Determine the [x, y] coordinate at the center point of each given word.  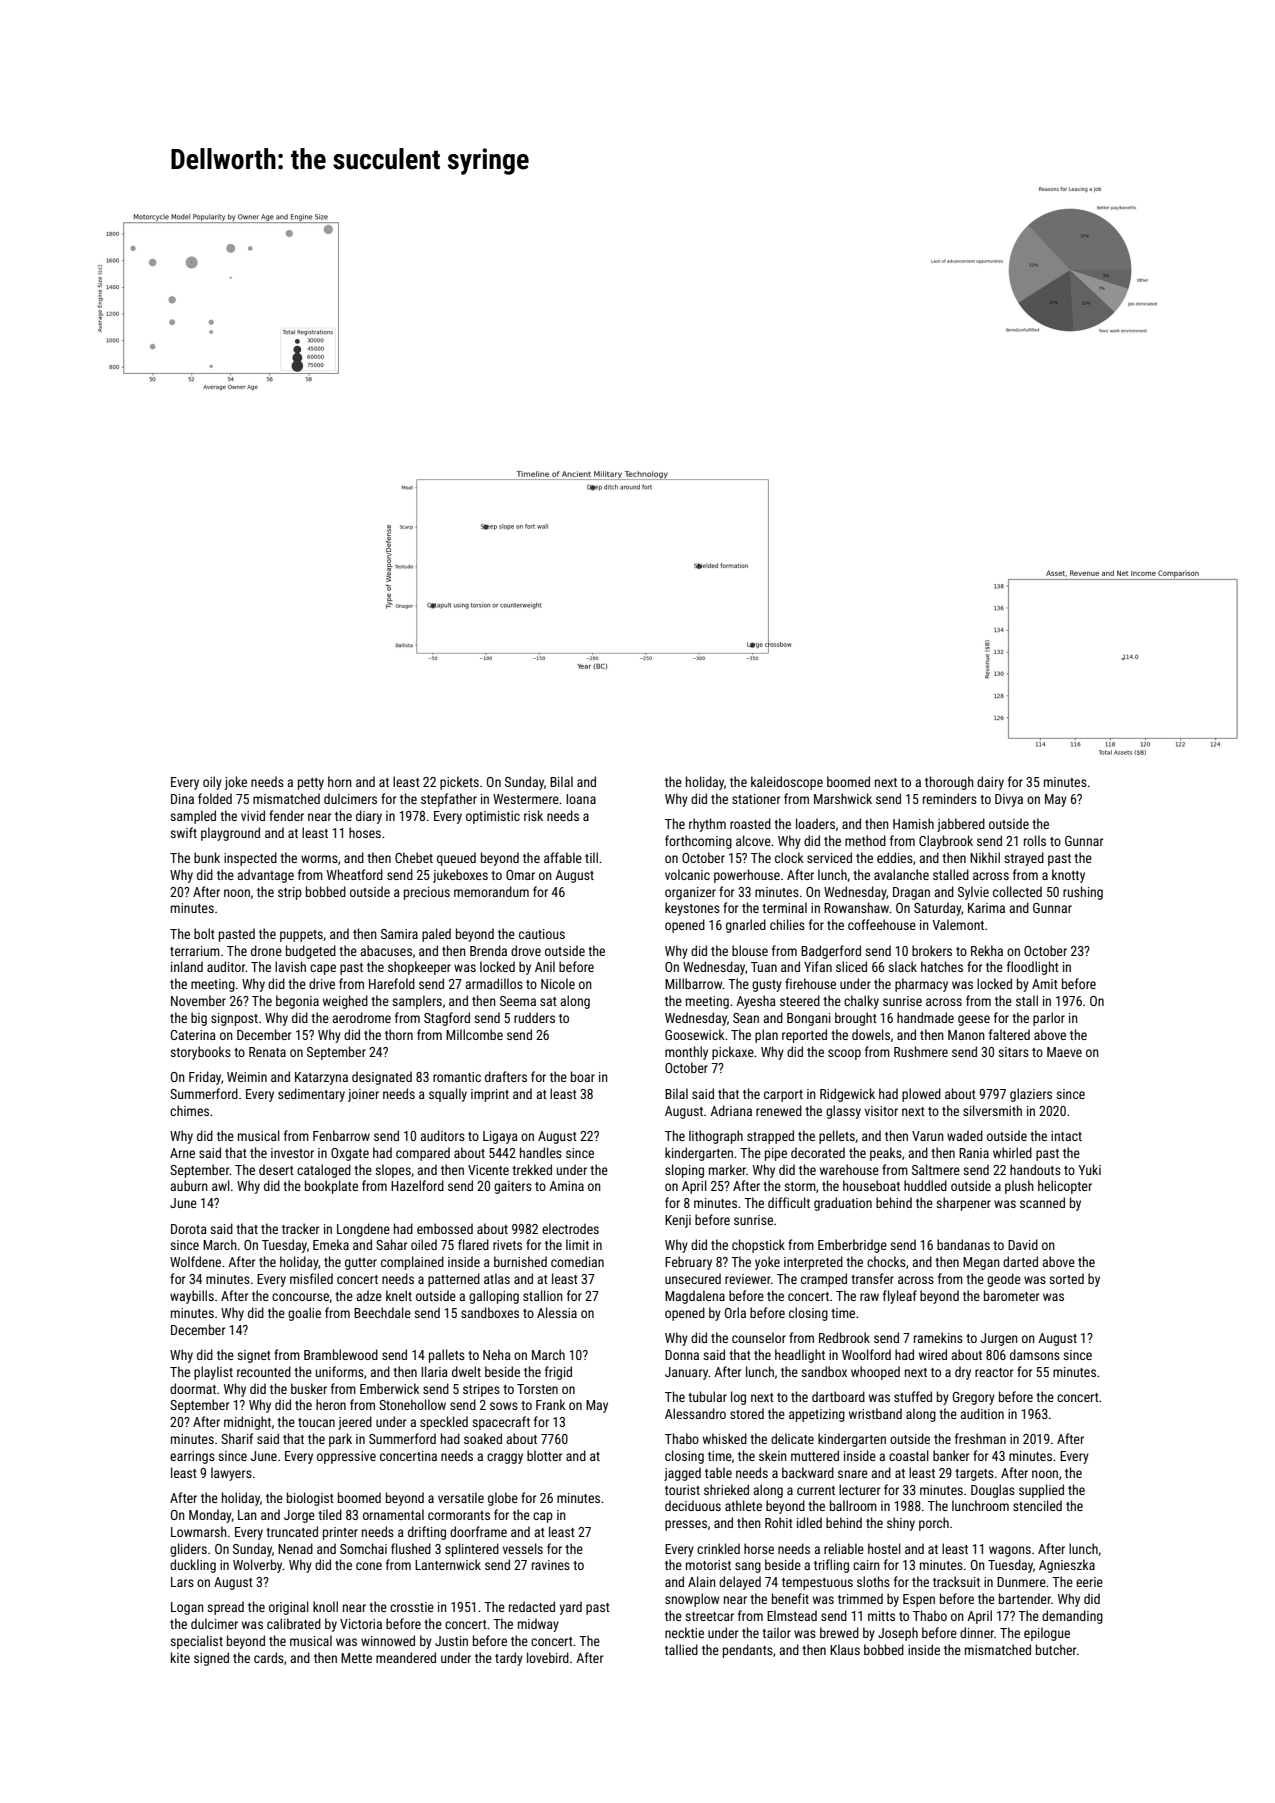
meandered [406, 1657]
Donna [682, 1355]
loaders [815, 823]
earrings [192, 1457]
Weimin [247, 1077]
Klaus [845, 1649]
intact [1066, 1136]
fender [286, 815]
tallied [681, 1649]
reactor [994, 1372]
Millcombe [474, 1034]
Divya [1009, 800]
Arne [182, 1153]
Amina [566, 1186]
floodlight [1033, 968]
